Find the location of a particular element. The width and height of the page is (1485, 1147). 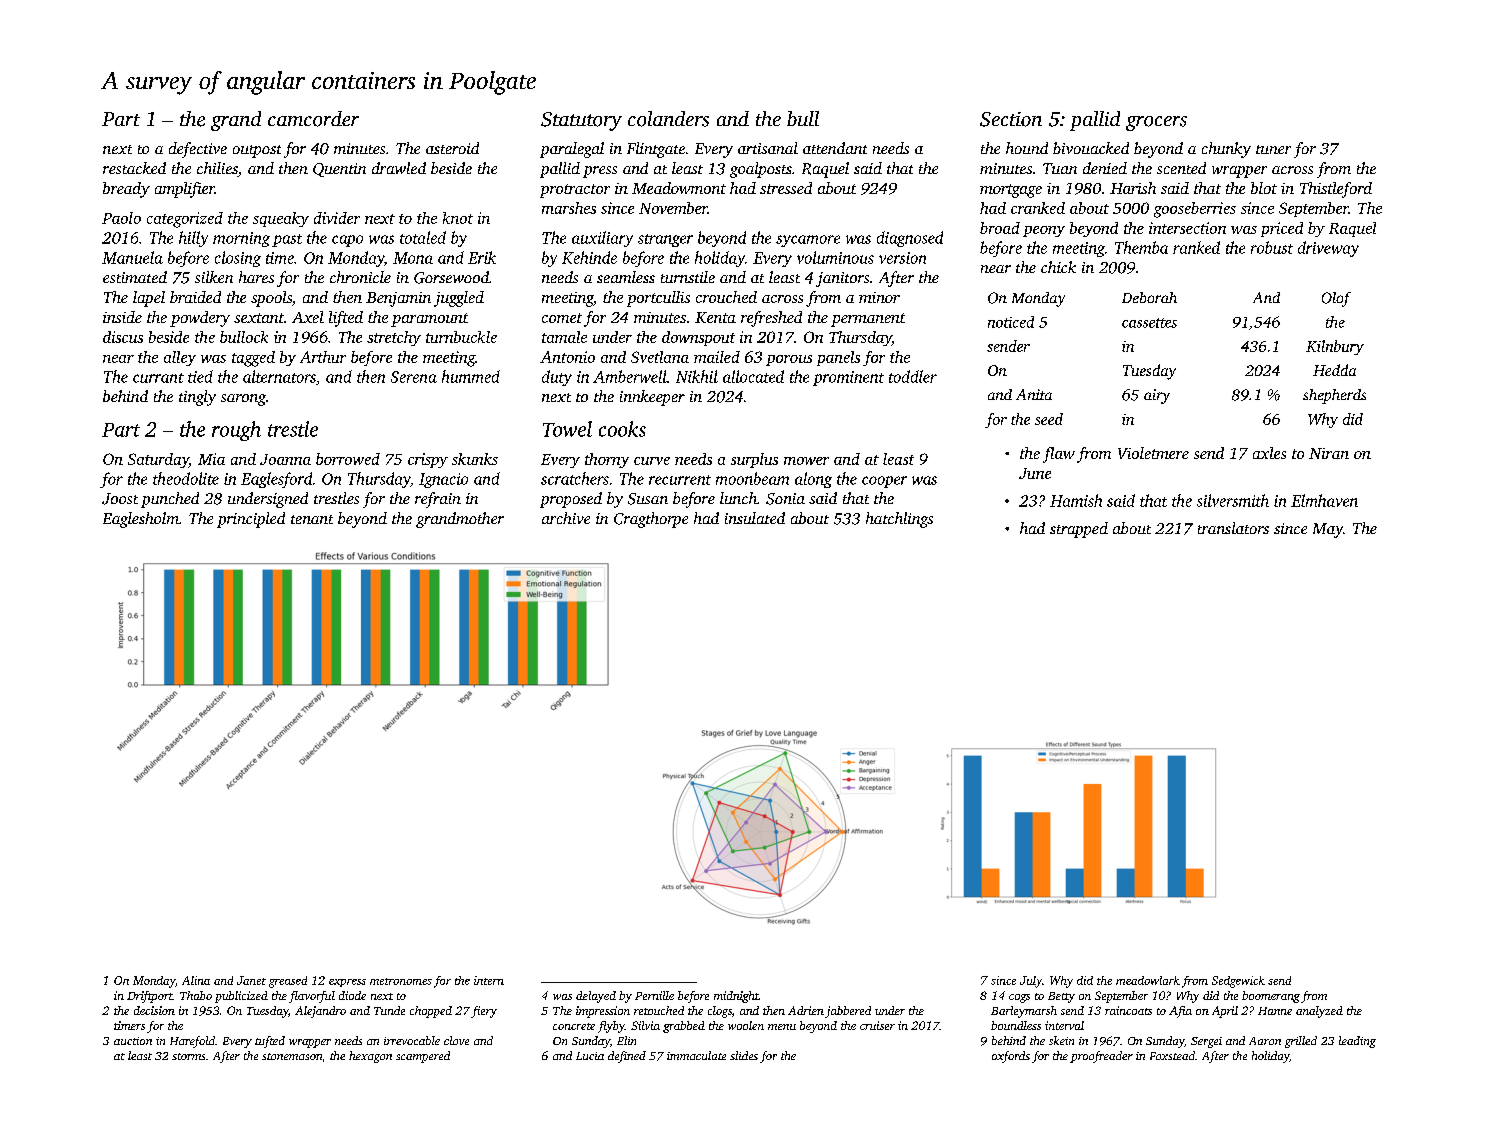

scratchers is located at coordinates (575, 478).
